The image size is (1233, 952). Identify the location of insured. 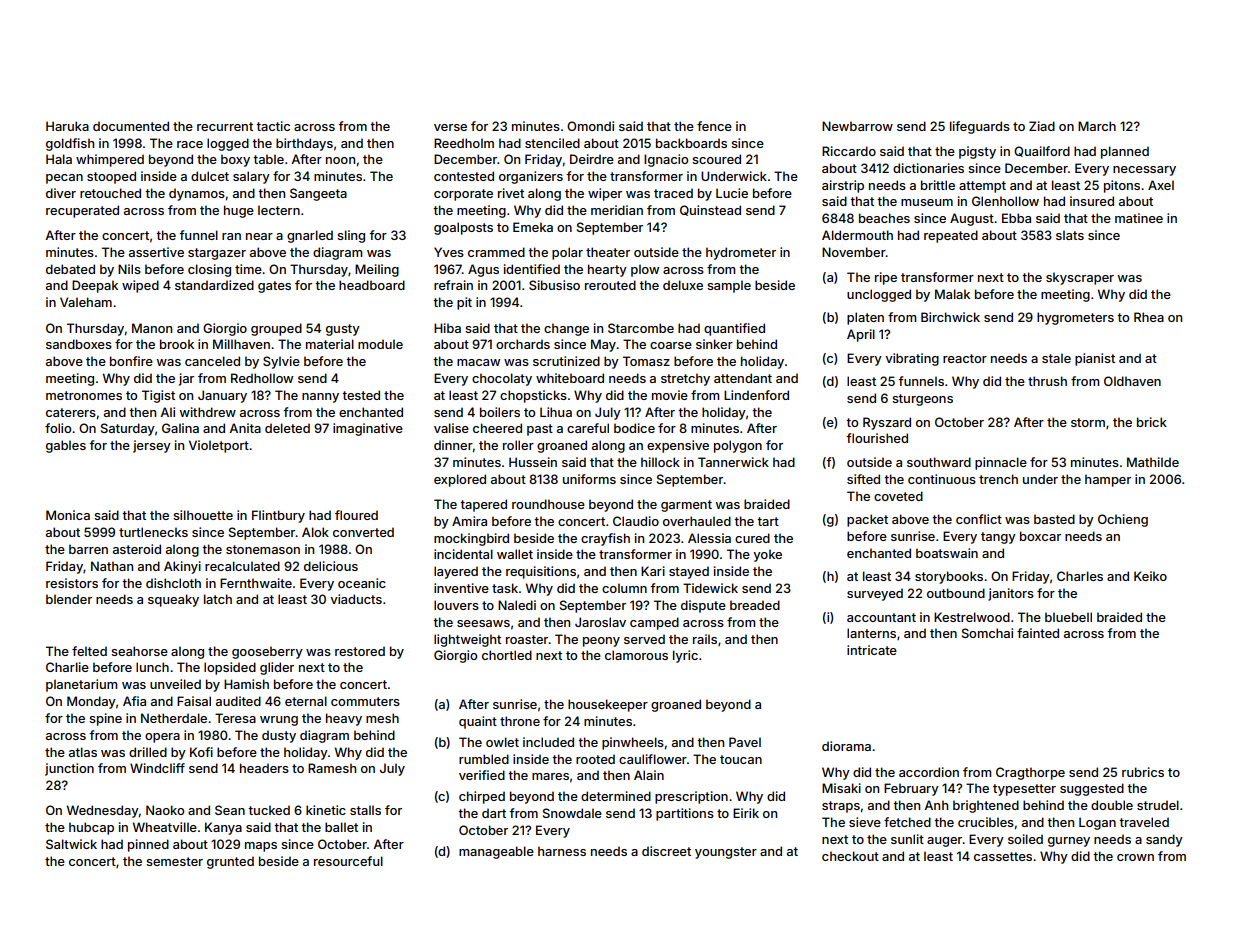
(1092, 201).
